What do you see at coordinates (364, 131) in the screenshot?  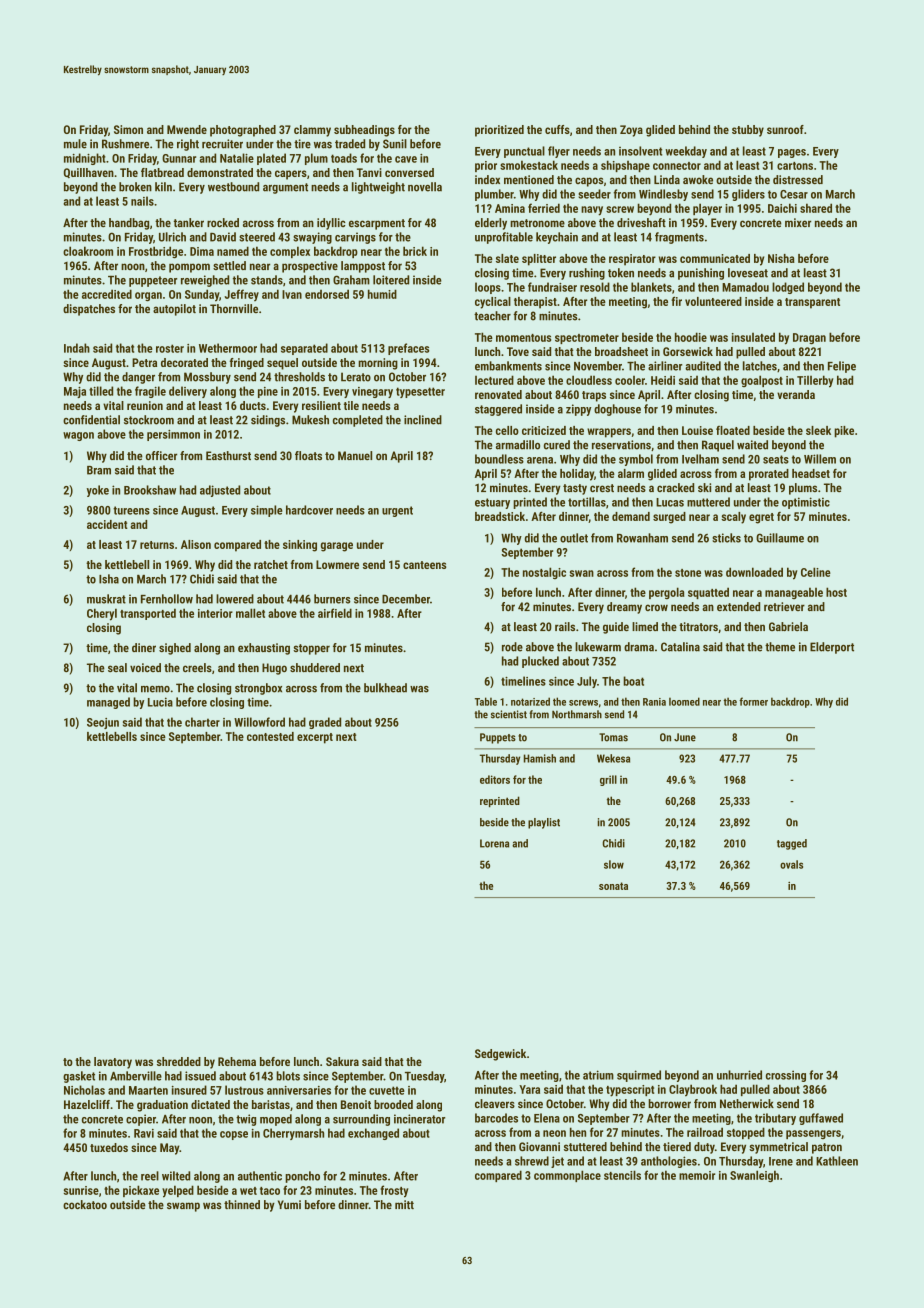 I see `subheadings` at bounding box center [364, 131].
